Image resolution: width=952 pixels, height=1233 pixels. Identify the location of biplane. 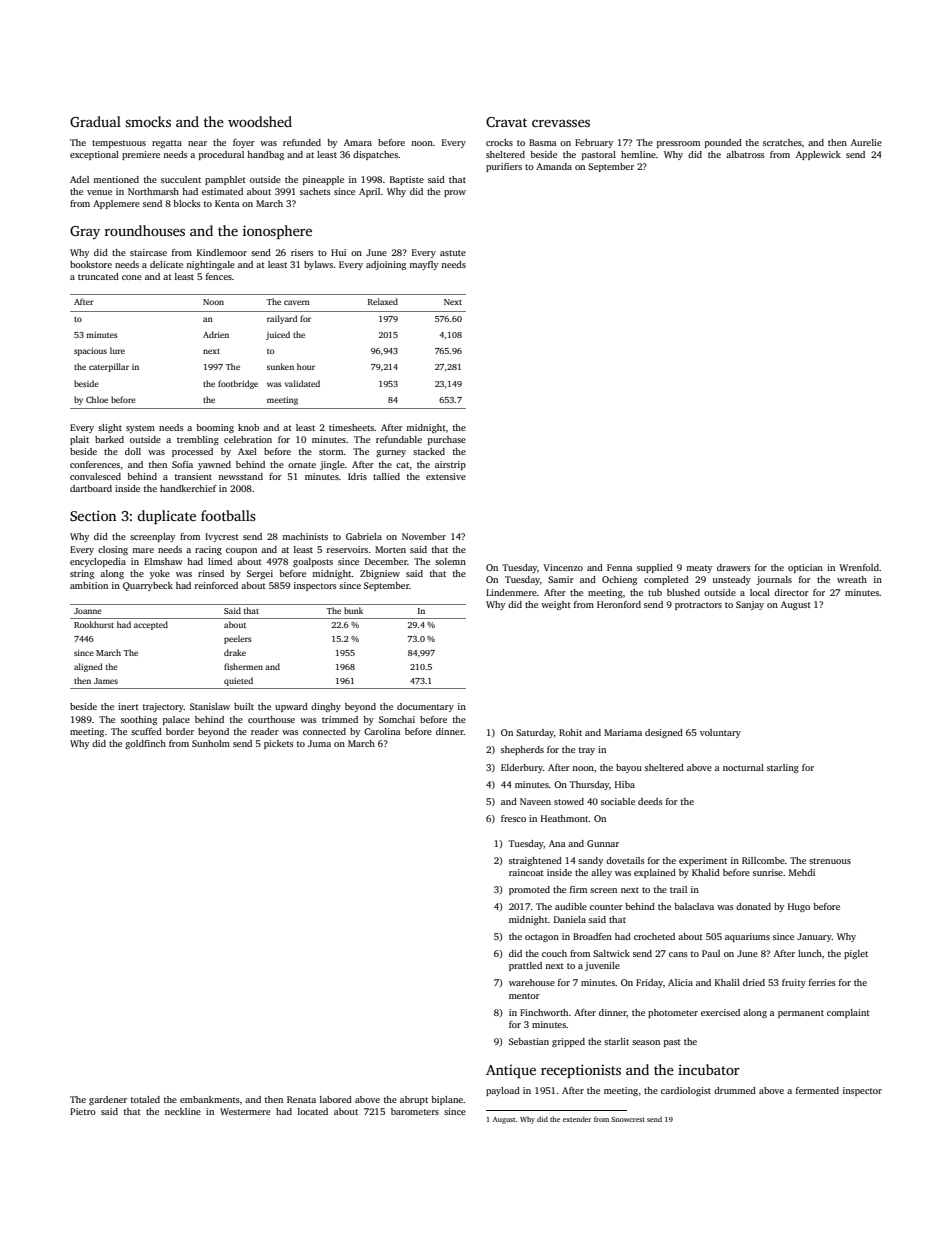
(447, 1100).
